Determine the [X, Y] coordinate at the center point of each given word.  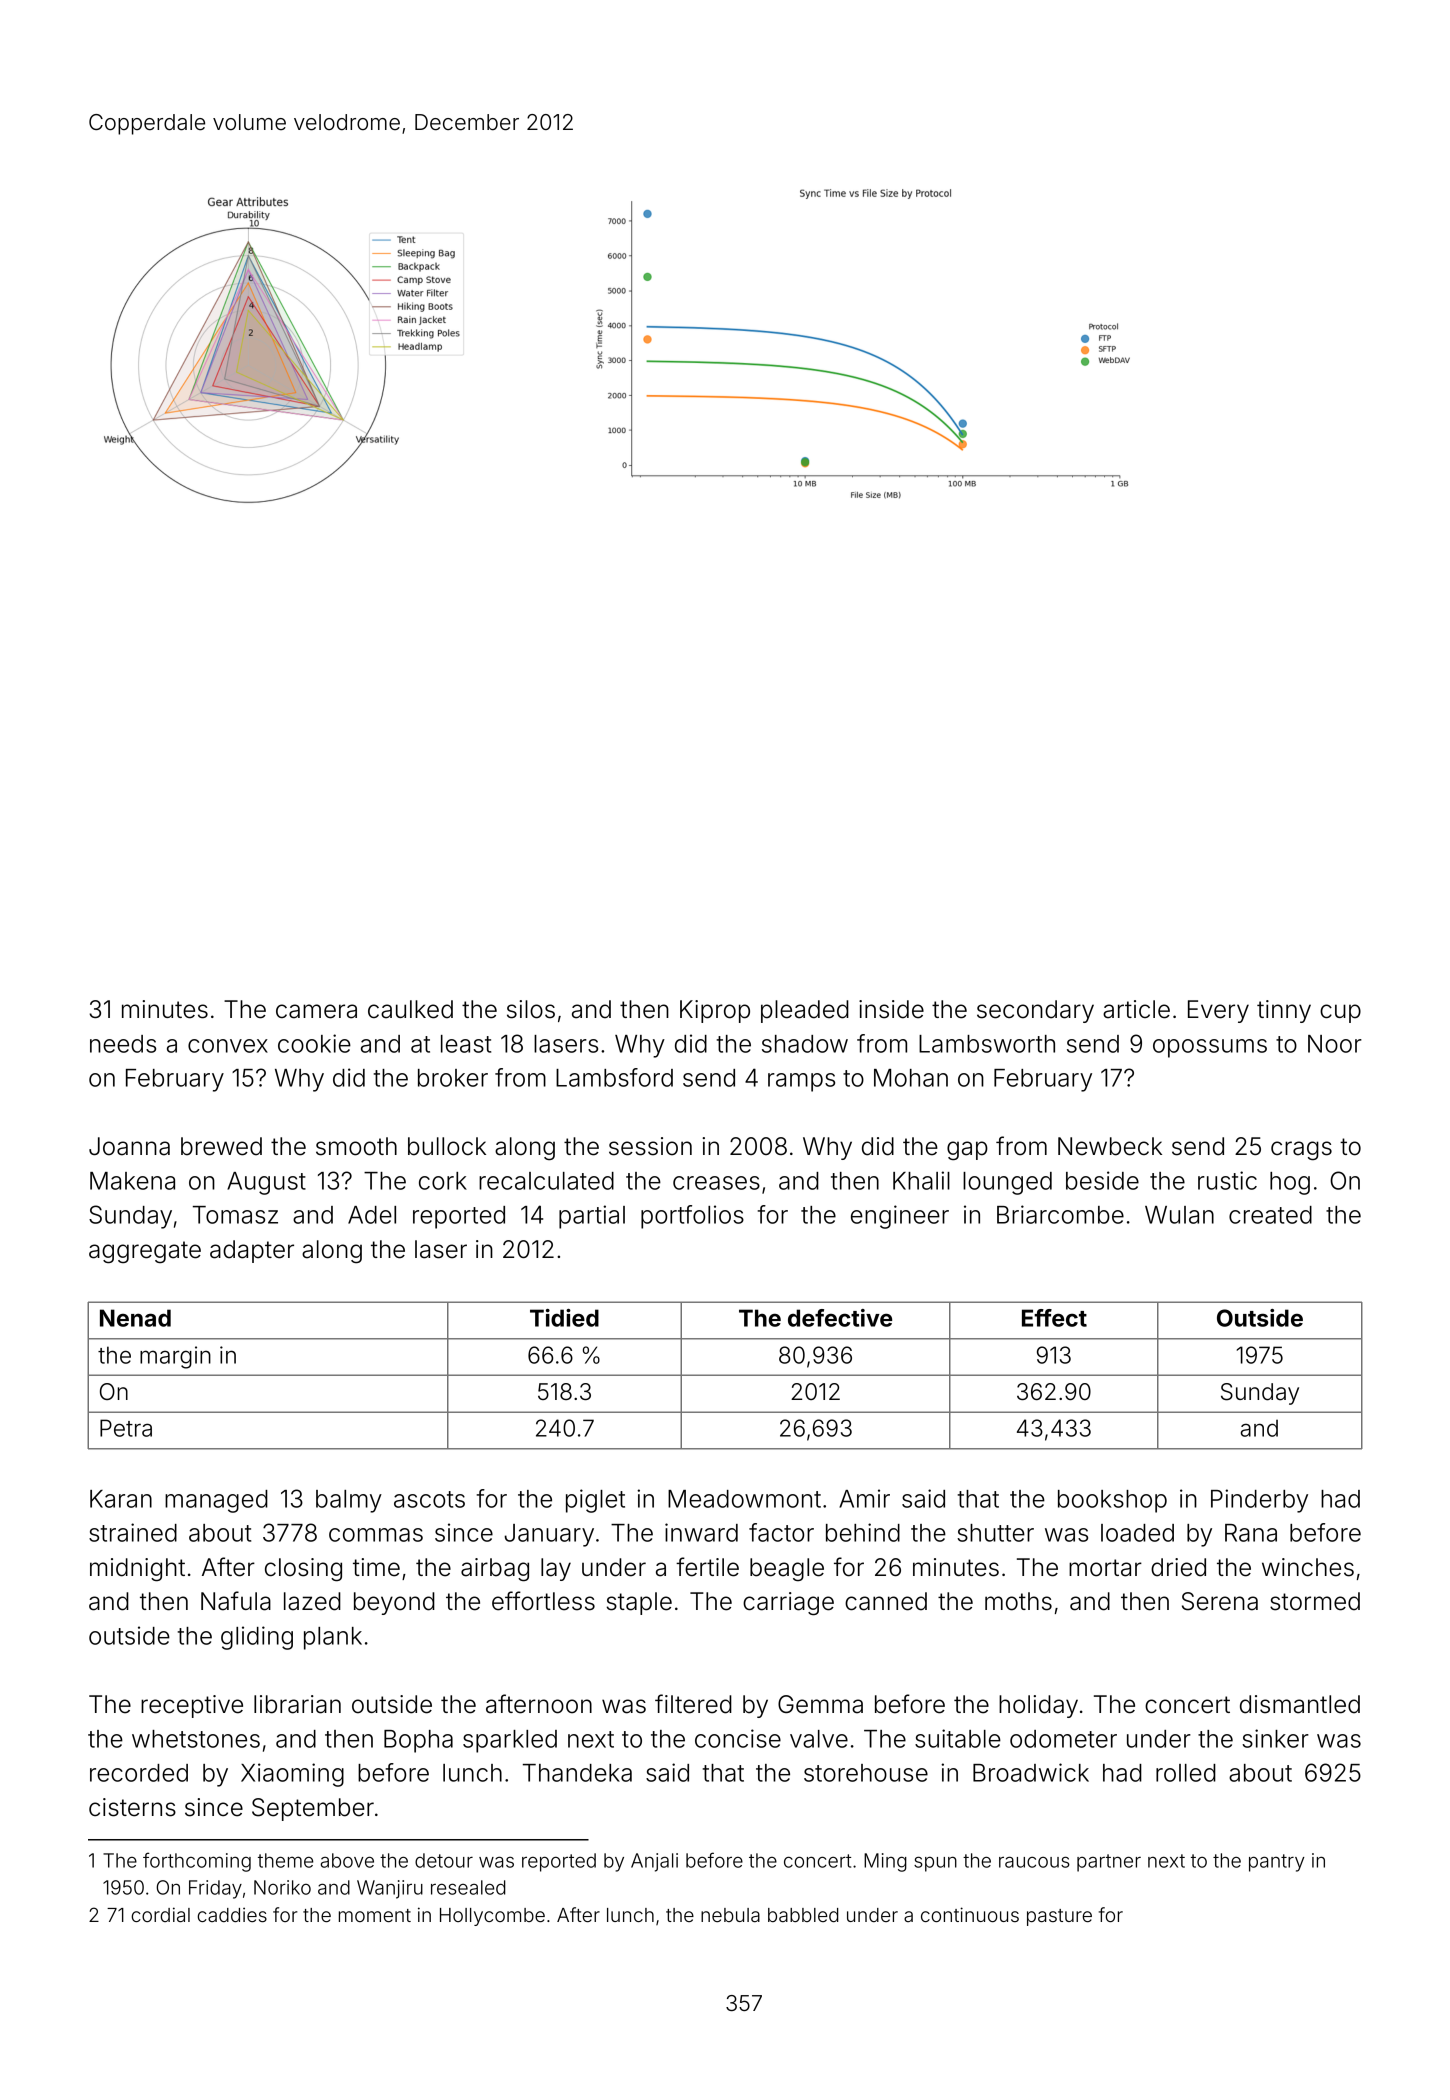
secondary [1035, 1011]
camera [316, 1011]
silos [531, 1009]
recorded [139, 1773]
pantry [1277, 1863]
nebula [730, 1915]
